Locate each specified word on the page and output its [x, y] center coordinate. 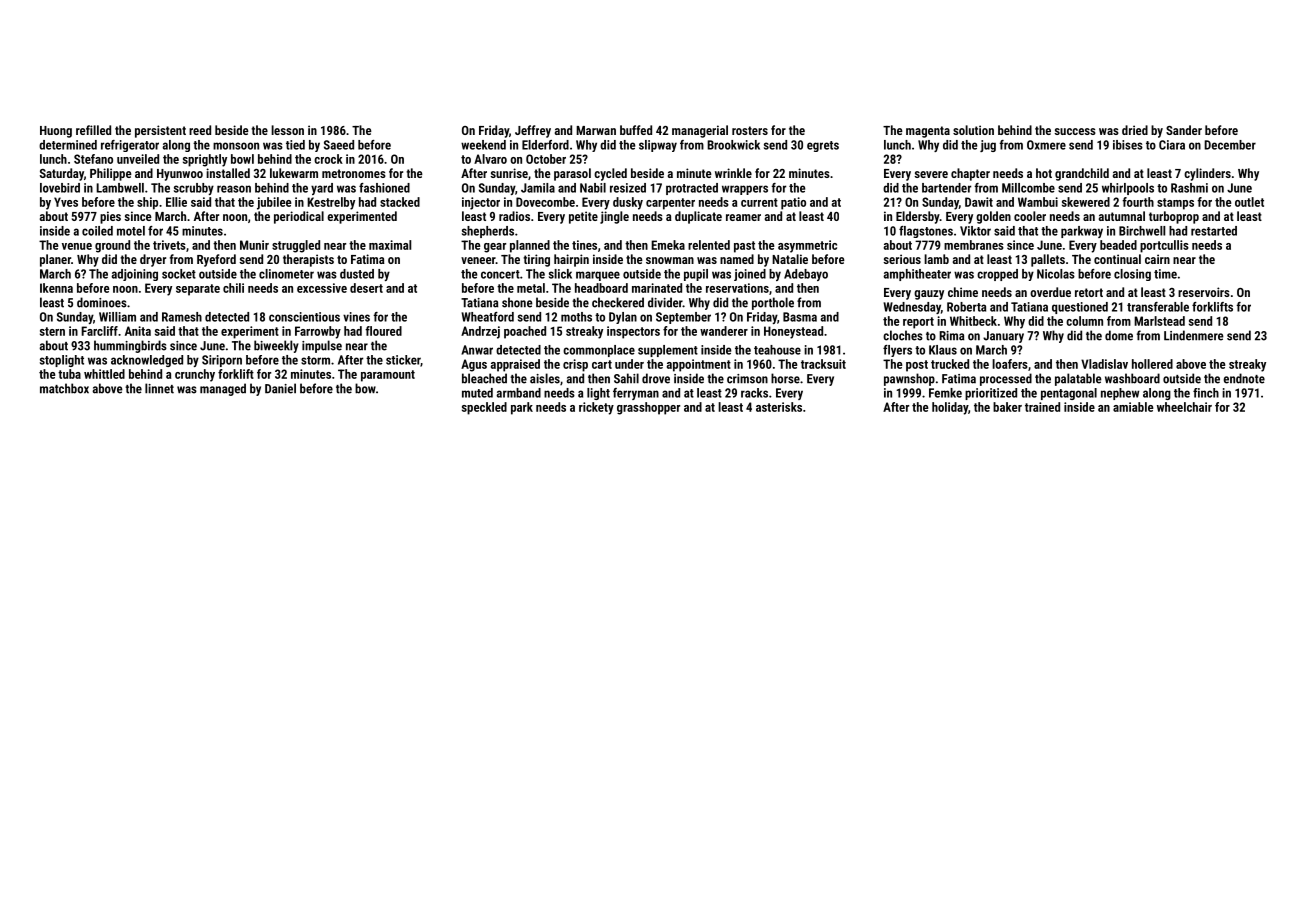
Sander [1184, 130]
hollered [1152, 364]
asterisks [779, 407]
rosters [750, 130]
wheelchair [1184, 407]
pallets [1048, 260]
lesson [287, 130]
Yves [66, 202]
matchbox [64, 388]
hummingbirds [130, 346]
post [917, 366]
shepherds [488, 232]
